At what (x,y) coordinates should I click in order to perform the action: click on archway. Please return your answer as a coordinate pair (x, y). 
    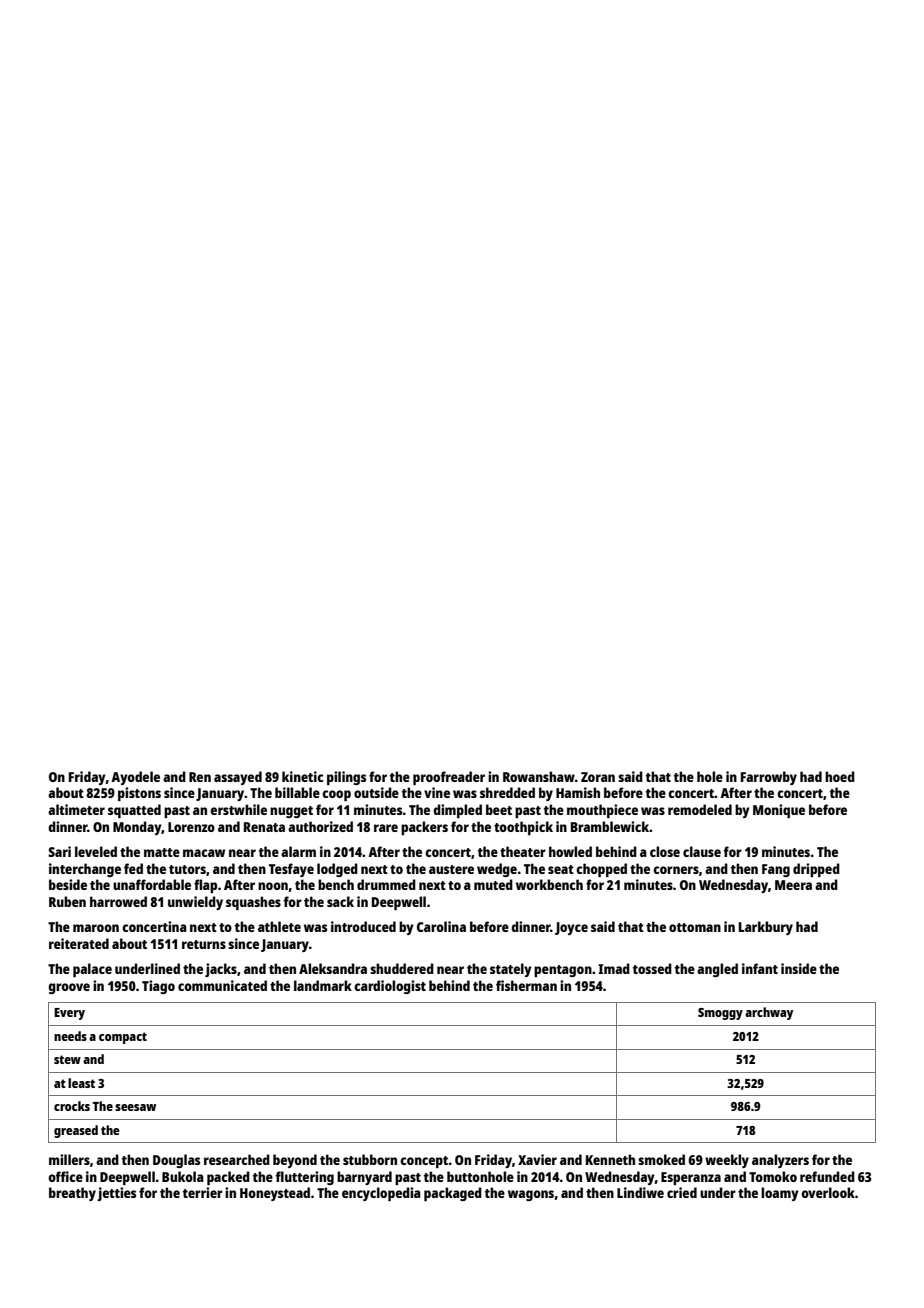
    Looking at the image, I should click on (769, 1013).
